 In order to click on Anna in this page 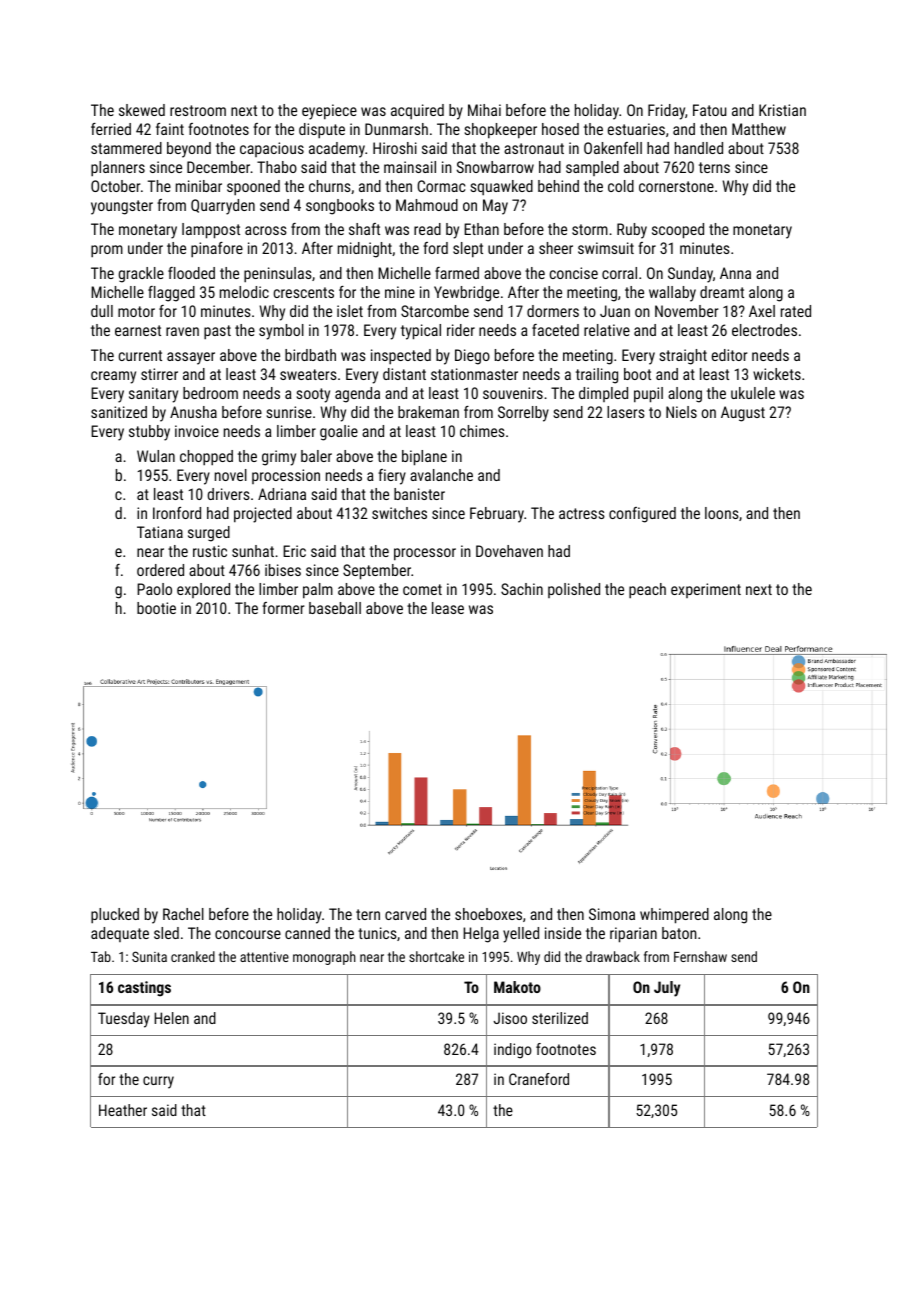, I will do `click(735, 273)`.
